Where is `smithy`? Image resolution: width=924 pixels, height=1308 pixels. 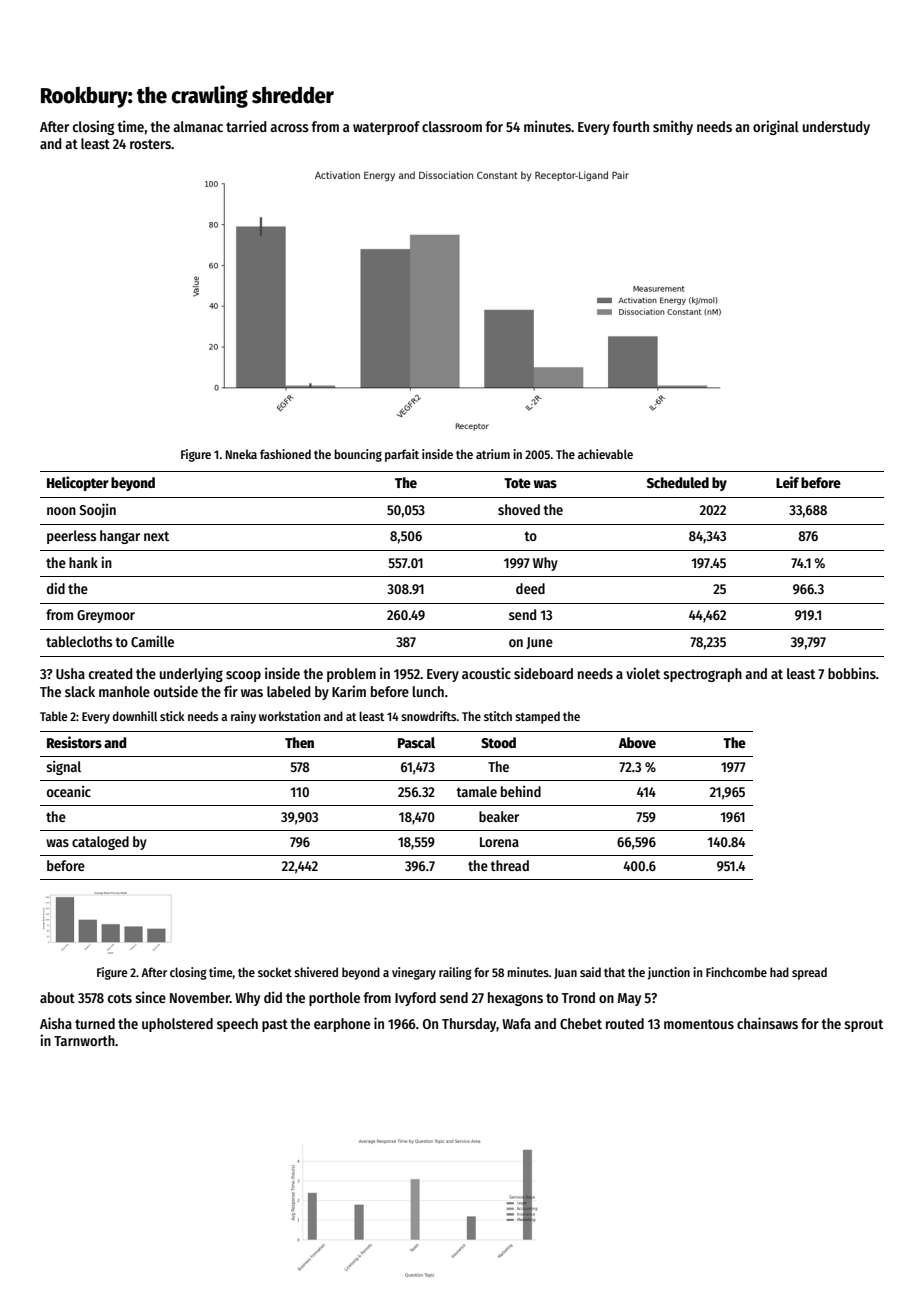 smithy is located at coordinates (673, 127).
